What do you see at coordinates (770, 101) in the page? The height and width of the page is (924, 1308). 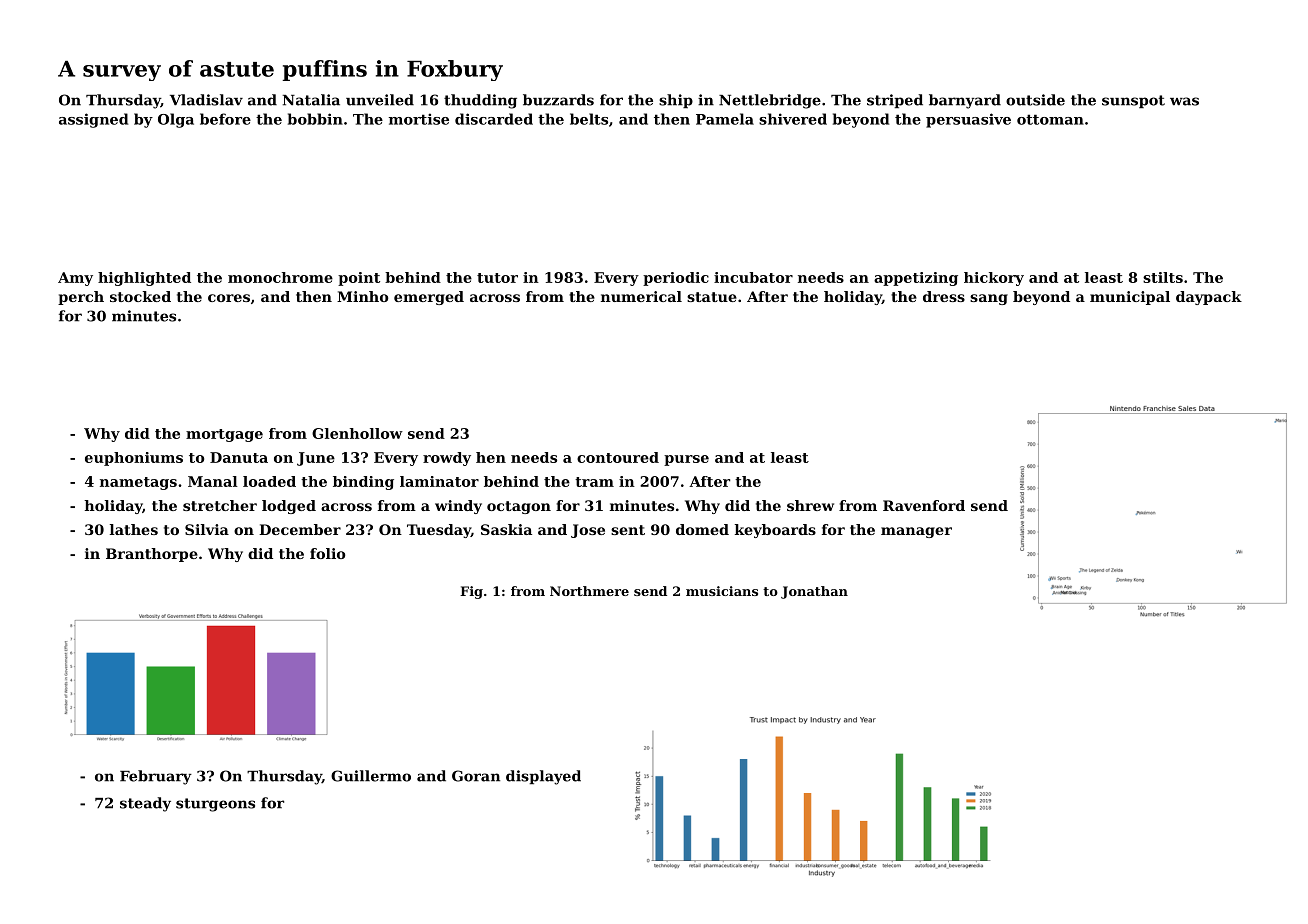 I see `Nettlebridge` at bounding box center [770, 101].
